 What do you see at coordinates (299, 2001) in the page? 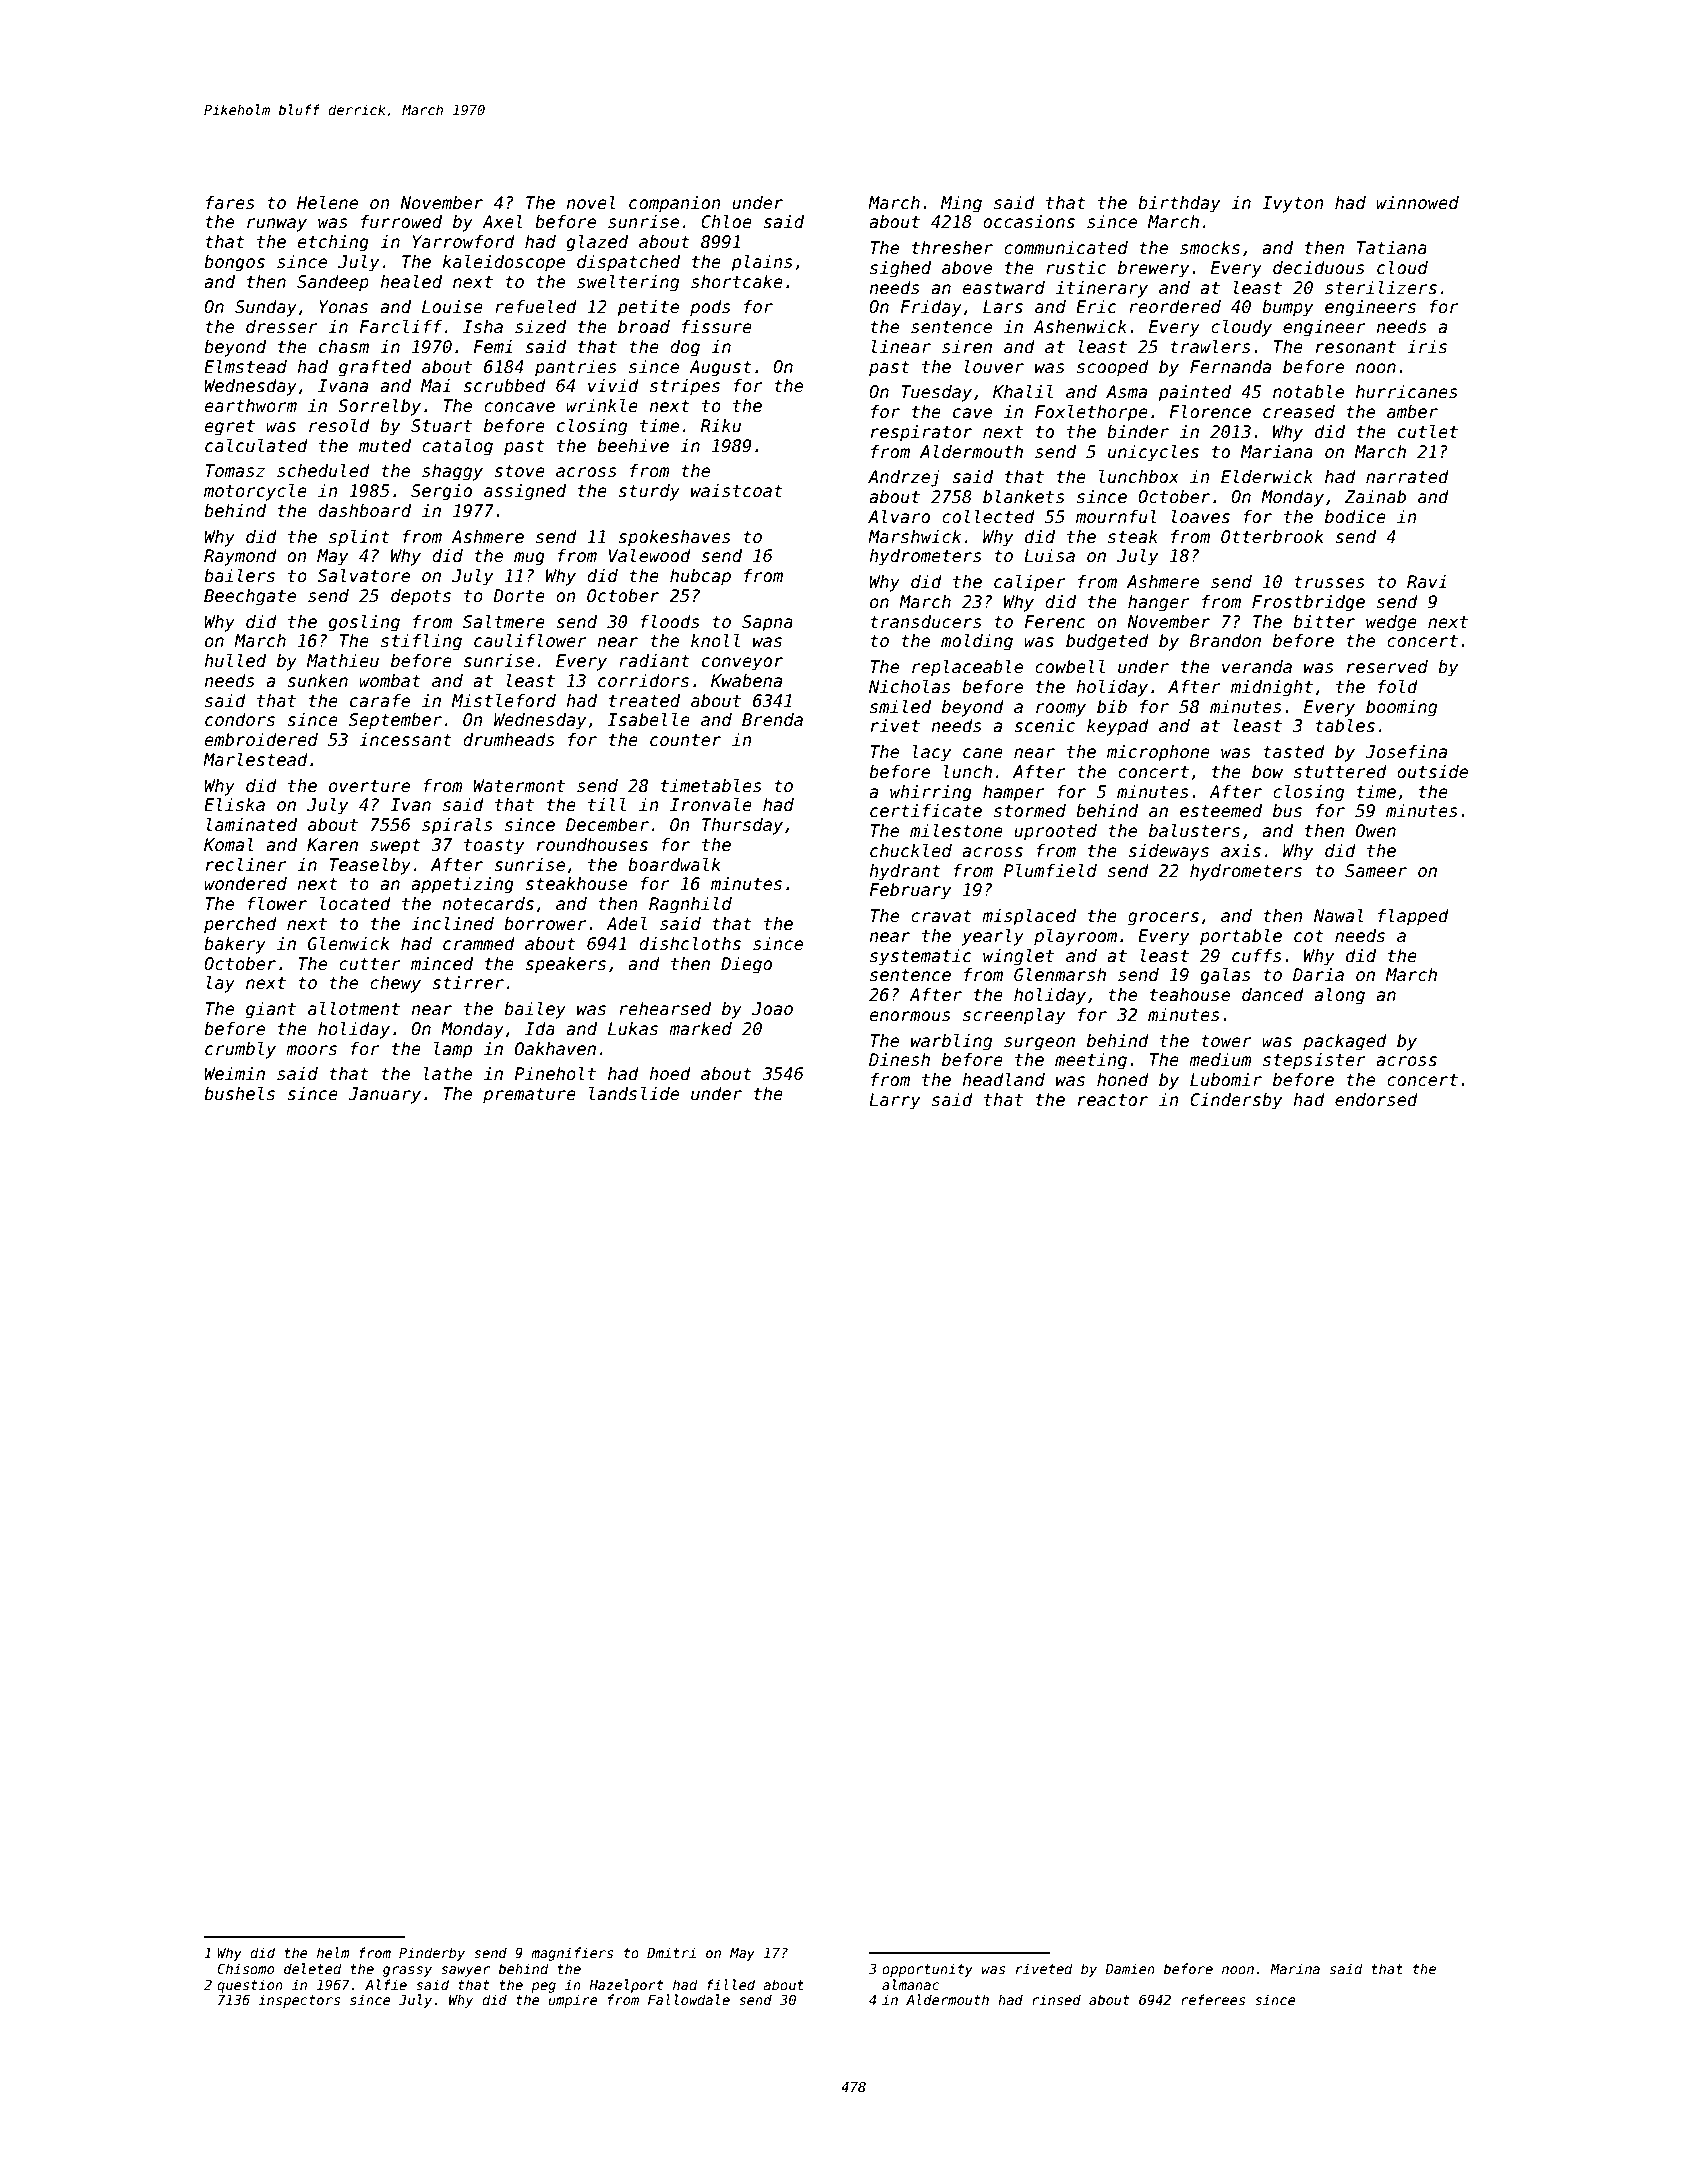
I see `inspectors` at bounding box center [299, 2001].
